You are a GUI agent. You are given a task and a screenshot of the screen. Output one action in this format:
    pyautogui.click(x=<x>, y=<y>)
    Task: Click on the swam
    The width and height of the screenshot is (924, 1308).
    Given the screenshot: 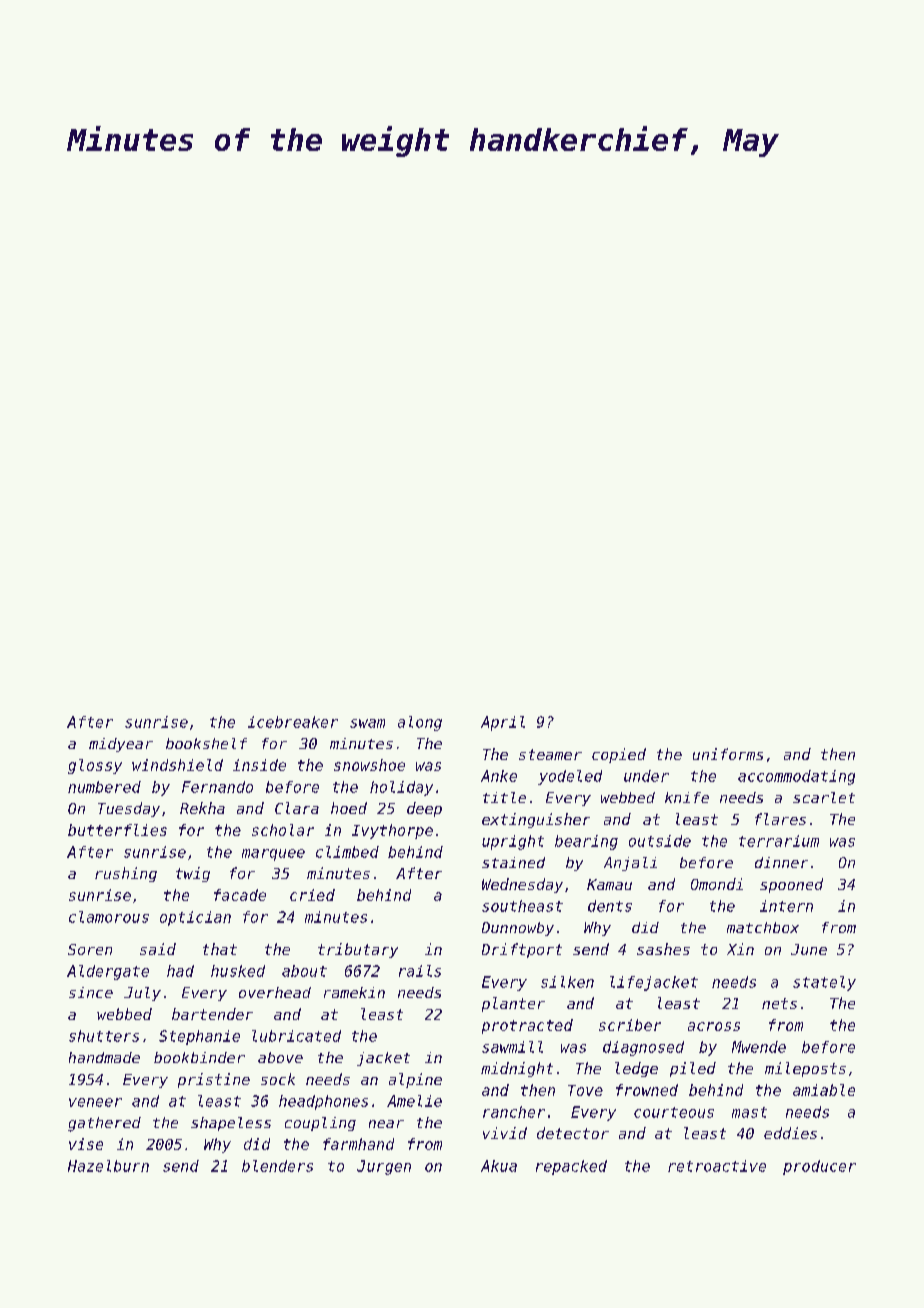 What is the action you would take?
    pyautogui.click(x=367, y=723)
